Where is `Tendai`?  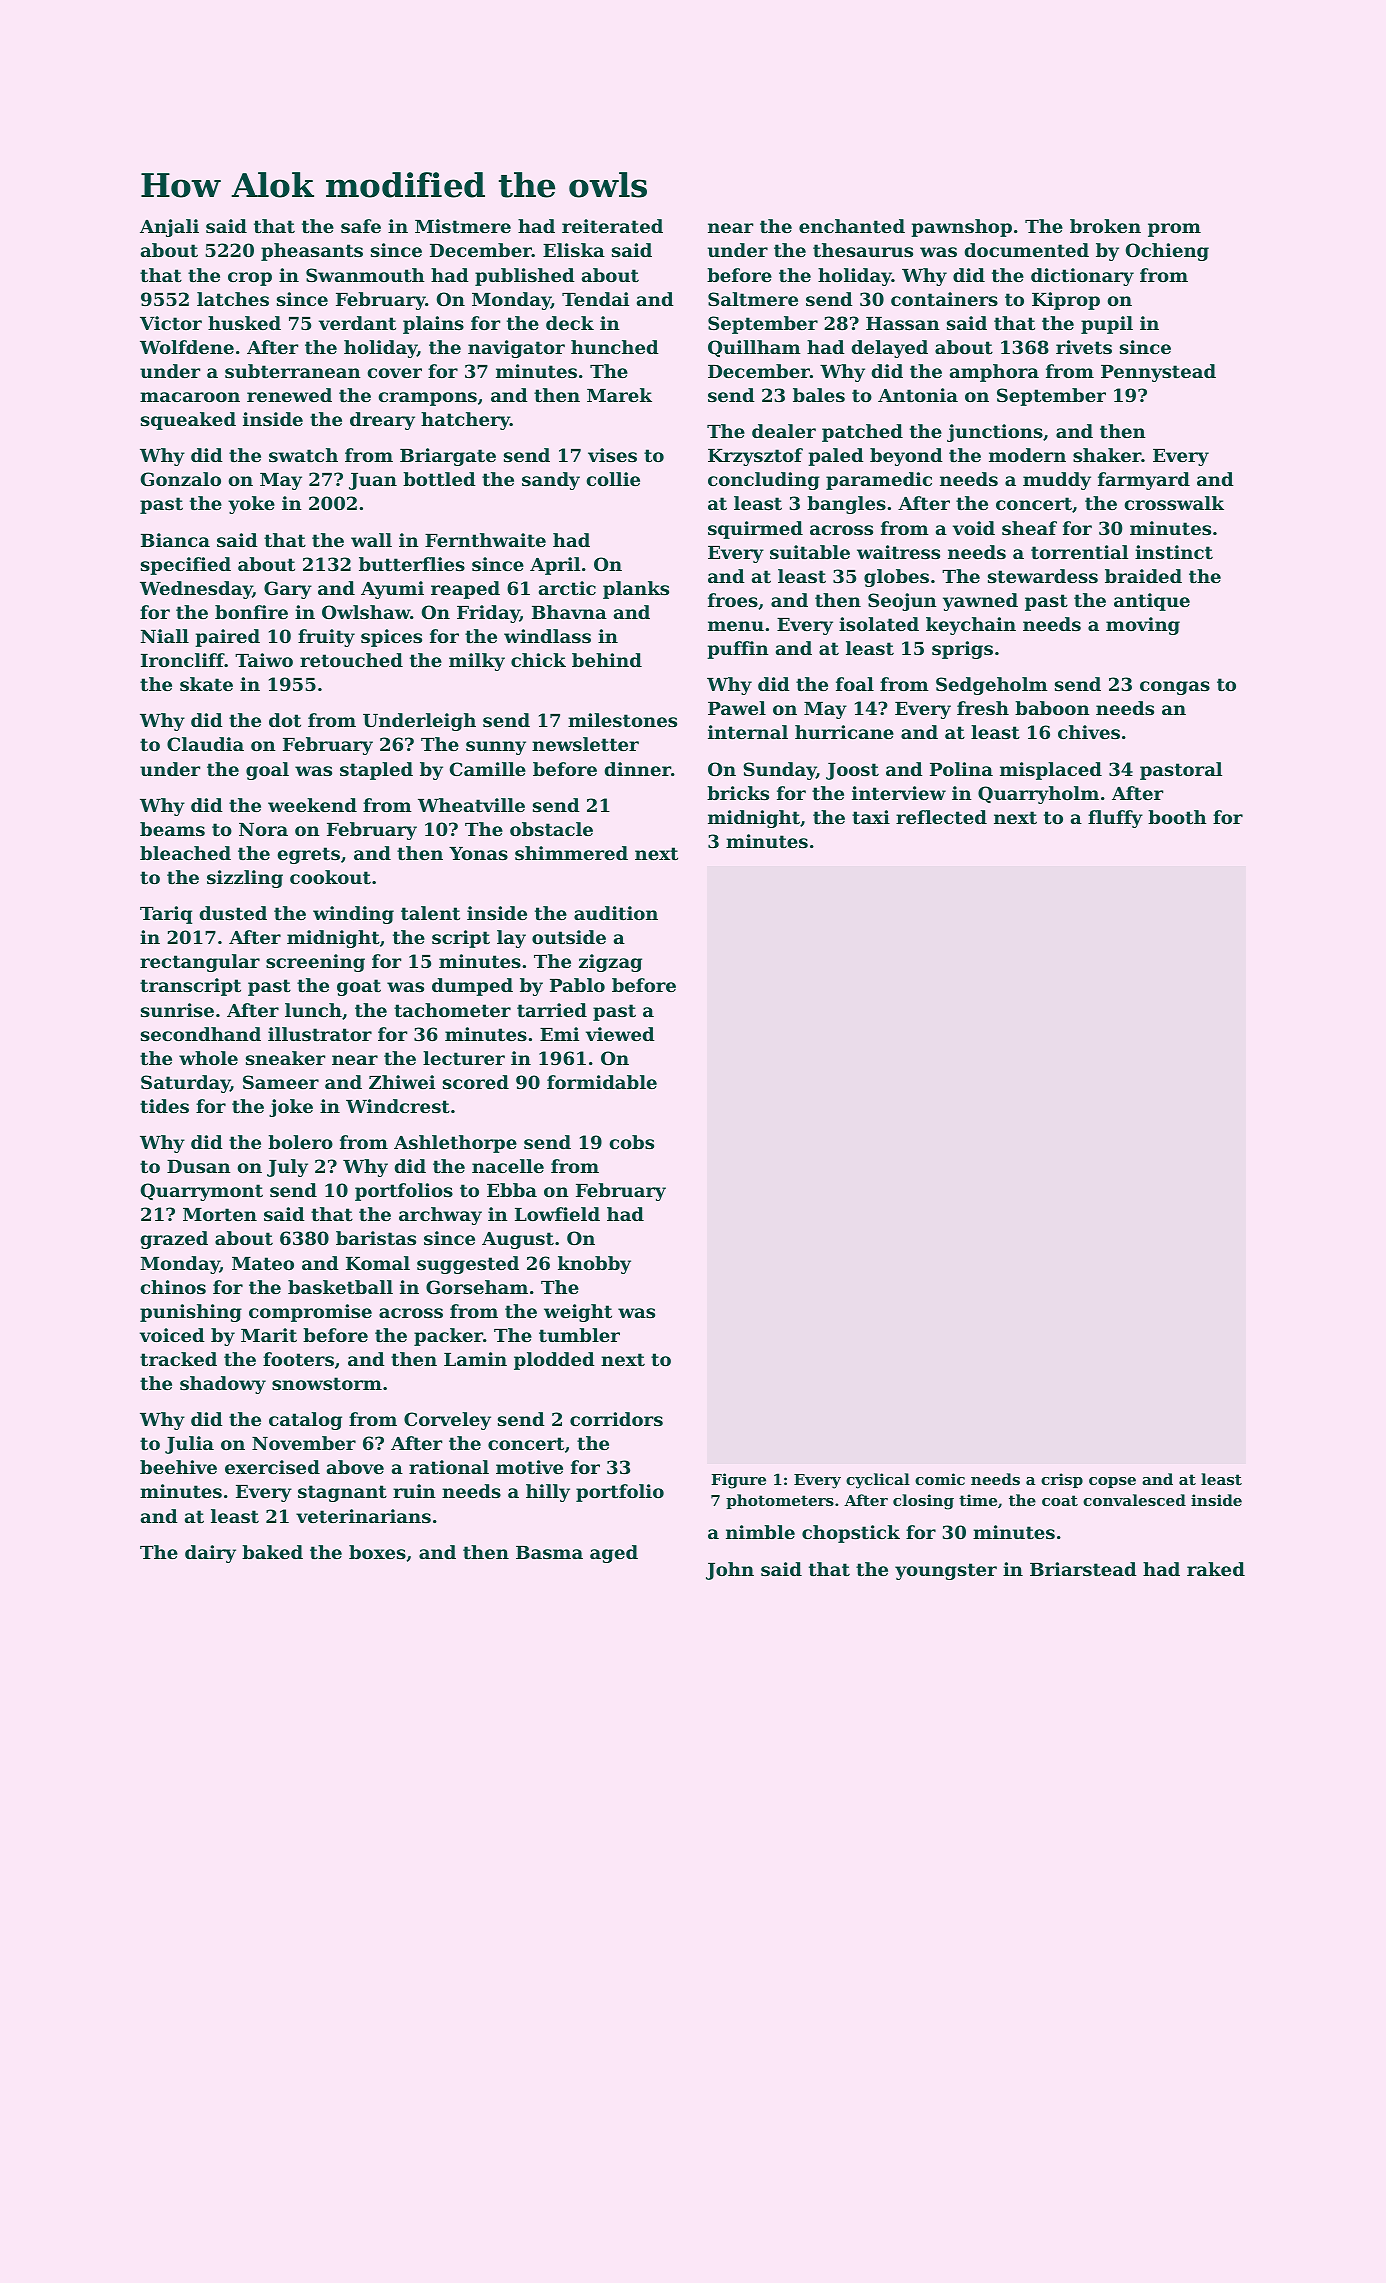
Tendai is located at coordinates (595, 299).
